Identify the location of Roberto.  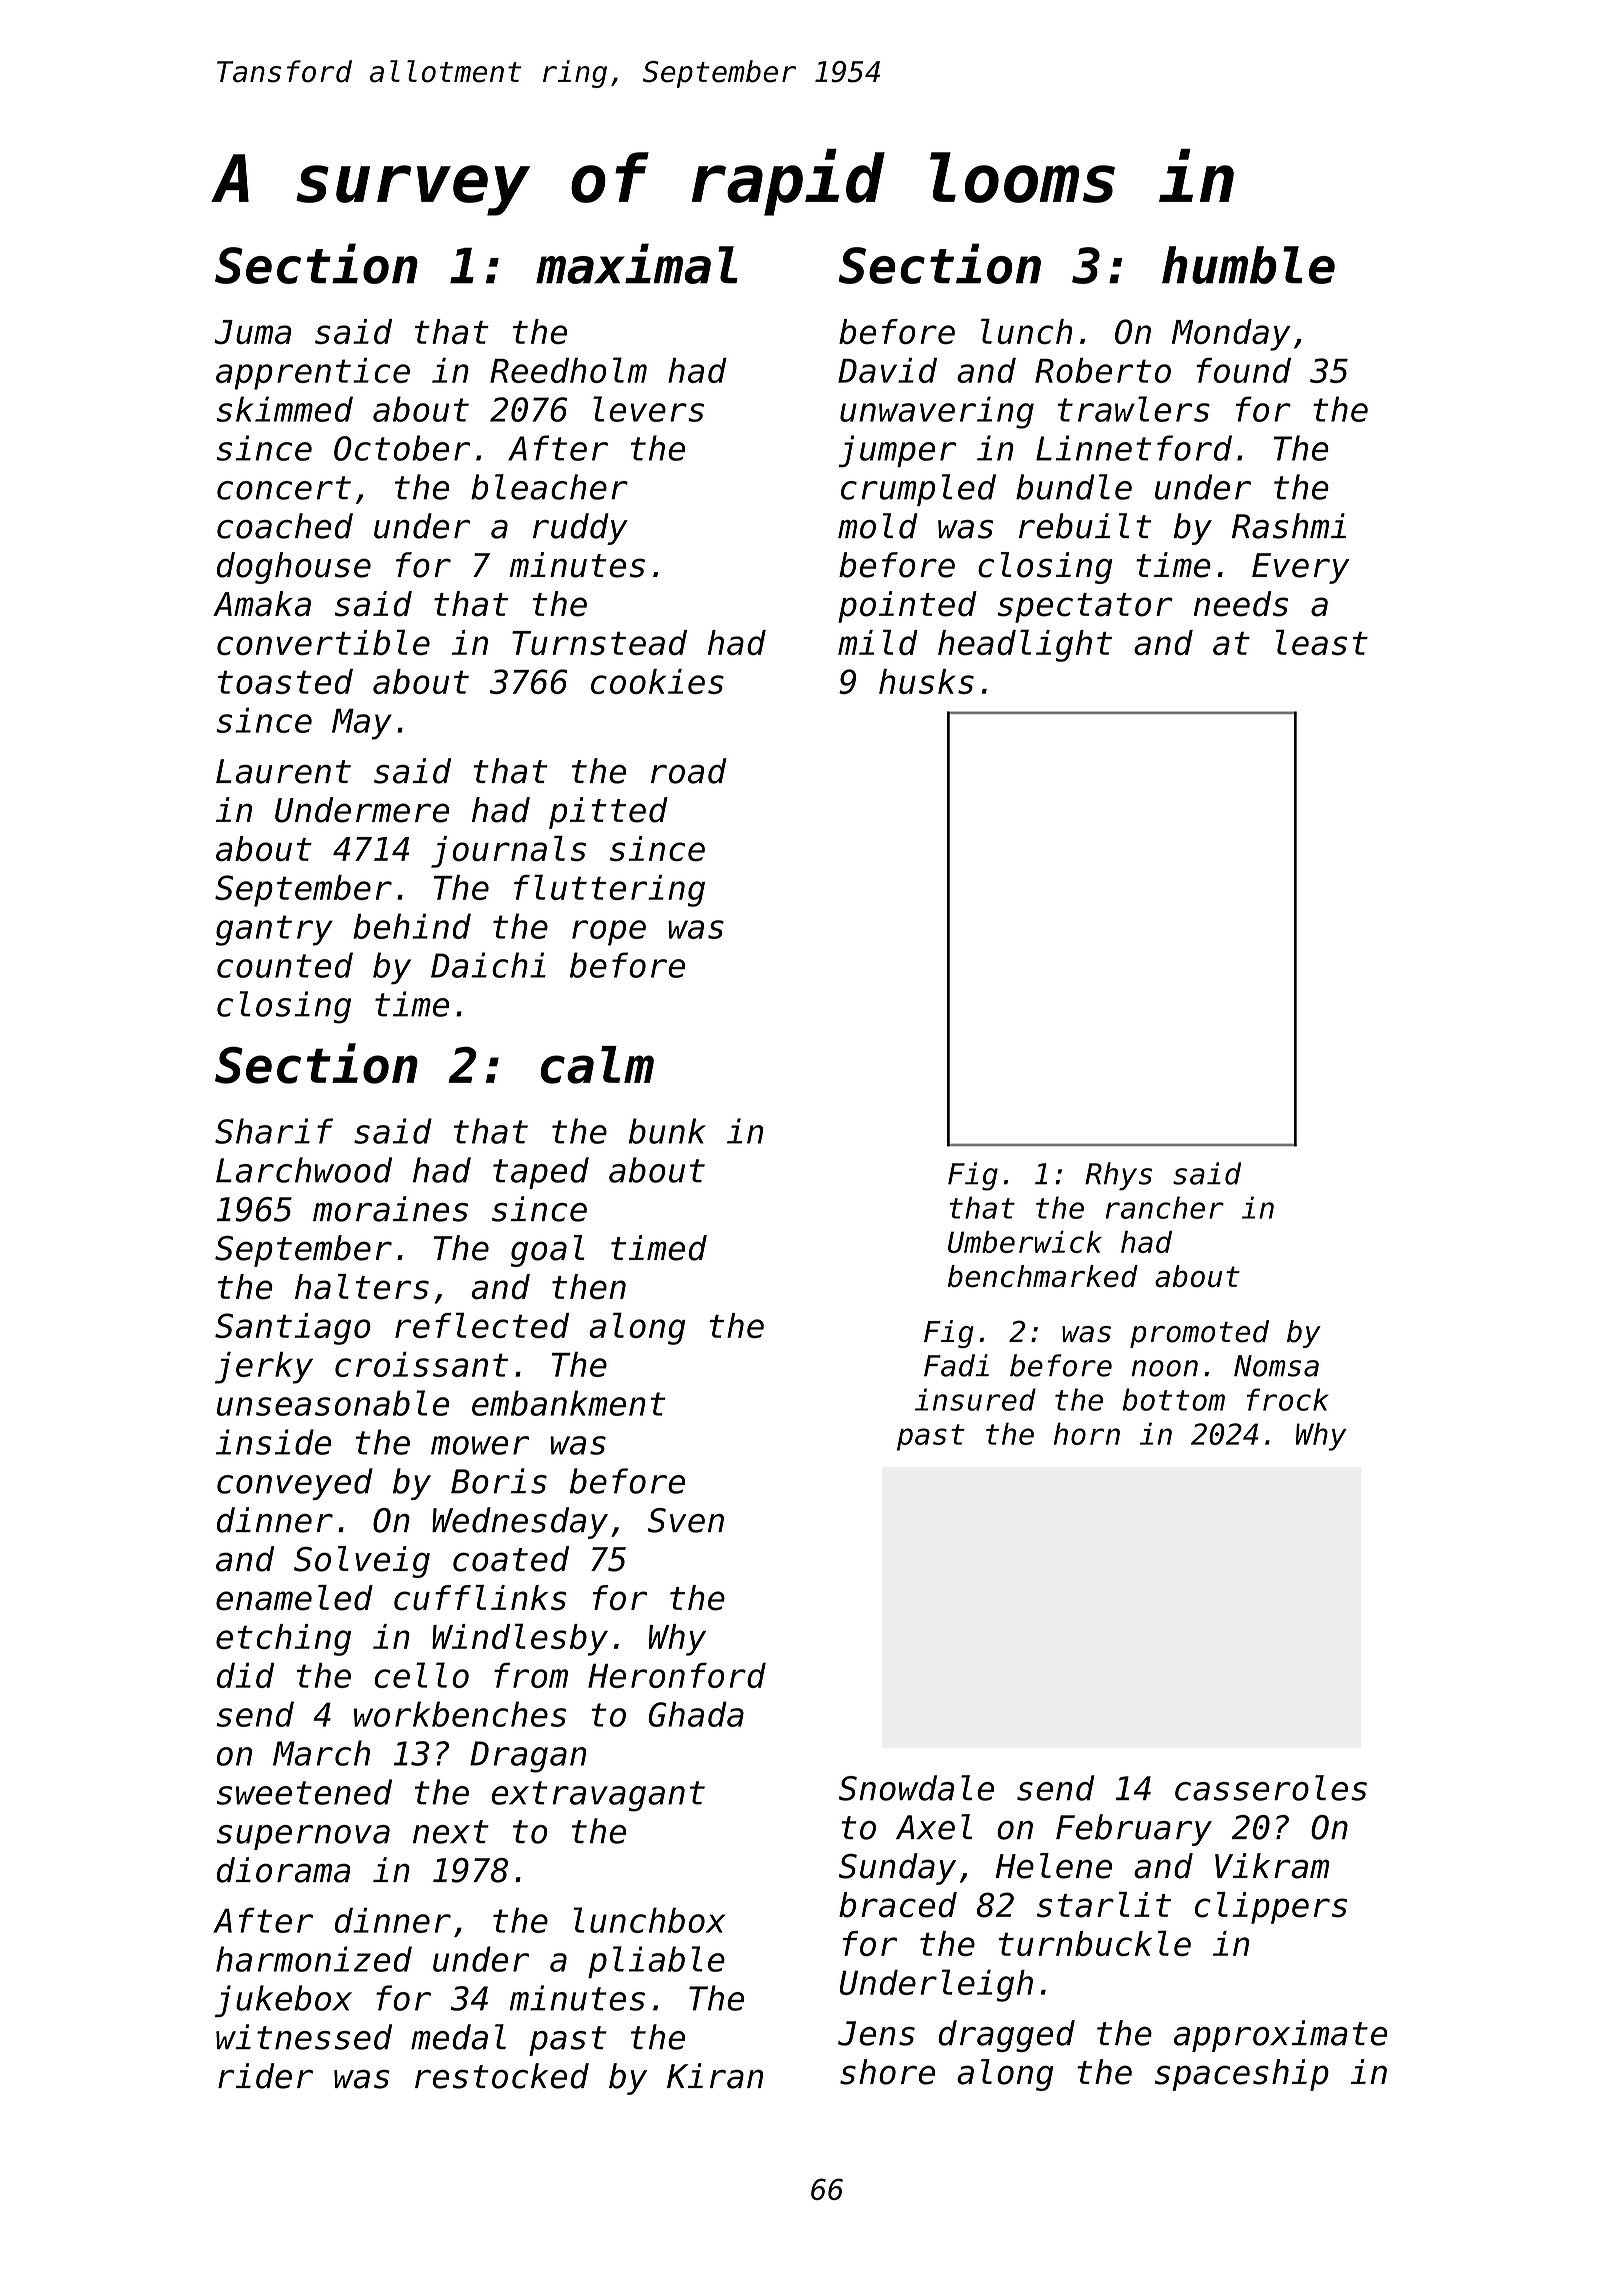
(1103, 370).
